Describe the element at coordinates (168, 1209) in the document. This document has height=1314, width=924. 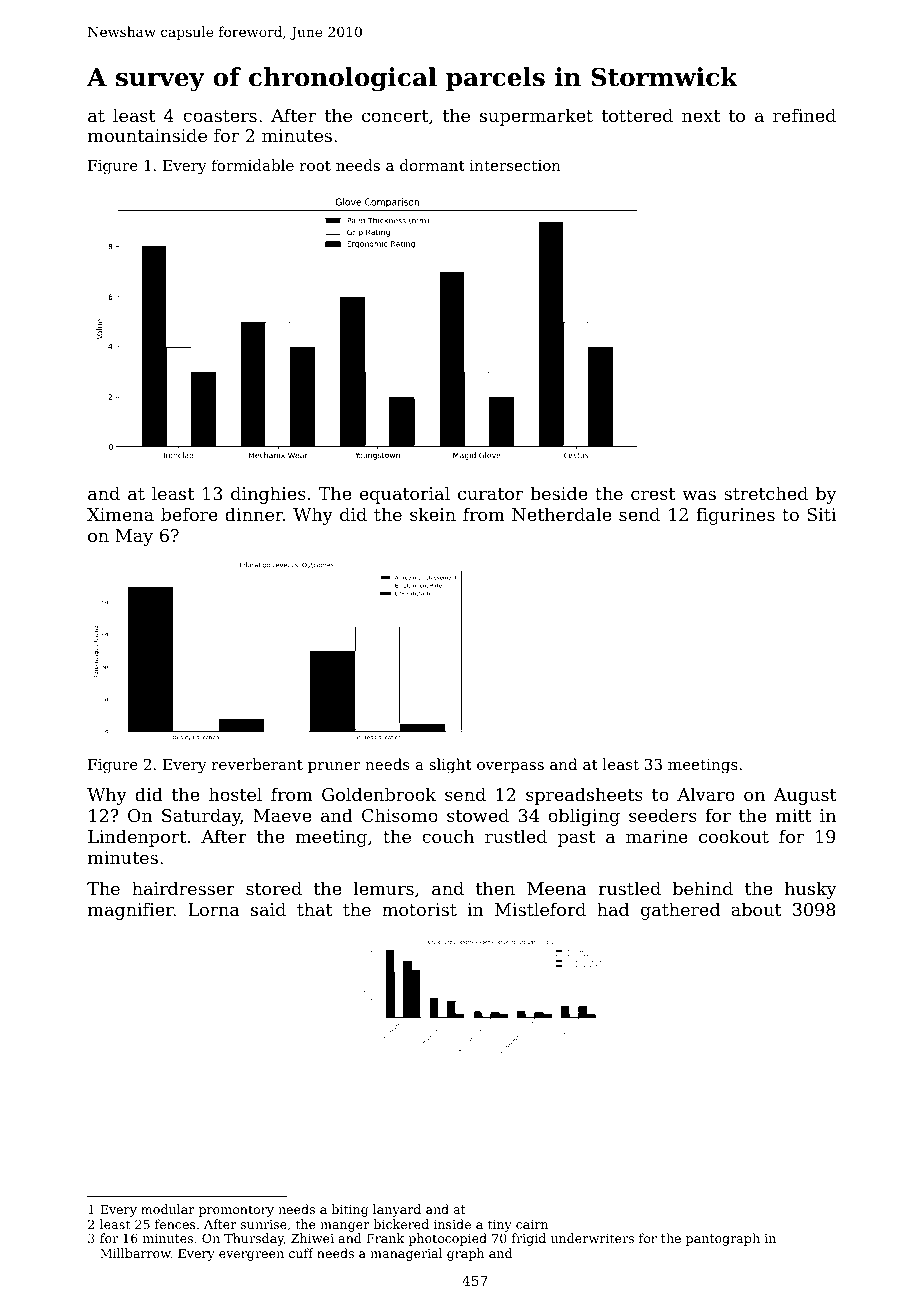
I see `modular` at that location.
